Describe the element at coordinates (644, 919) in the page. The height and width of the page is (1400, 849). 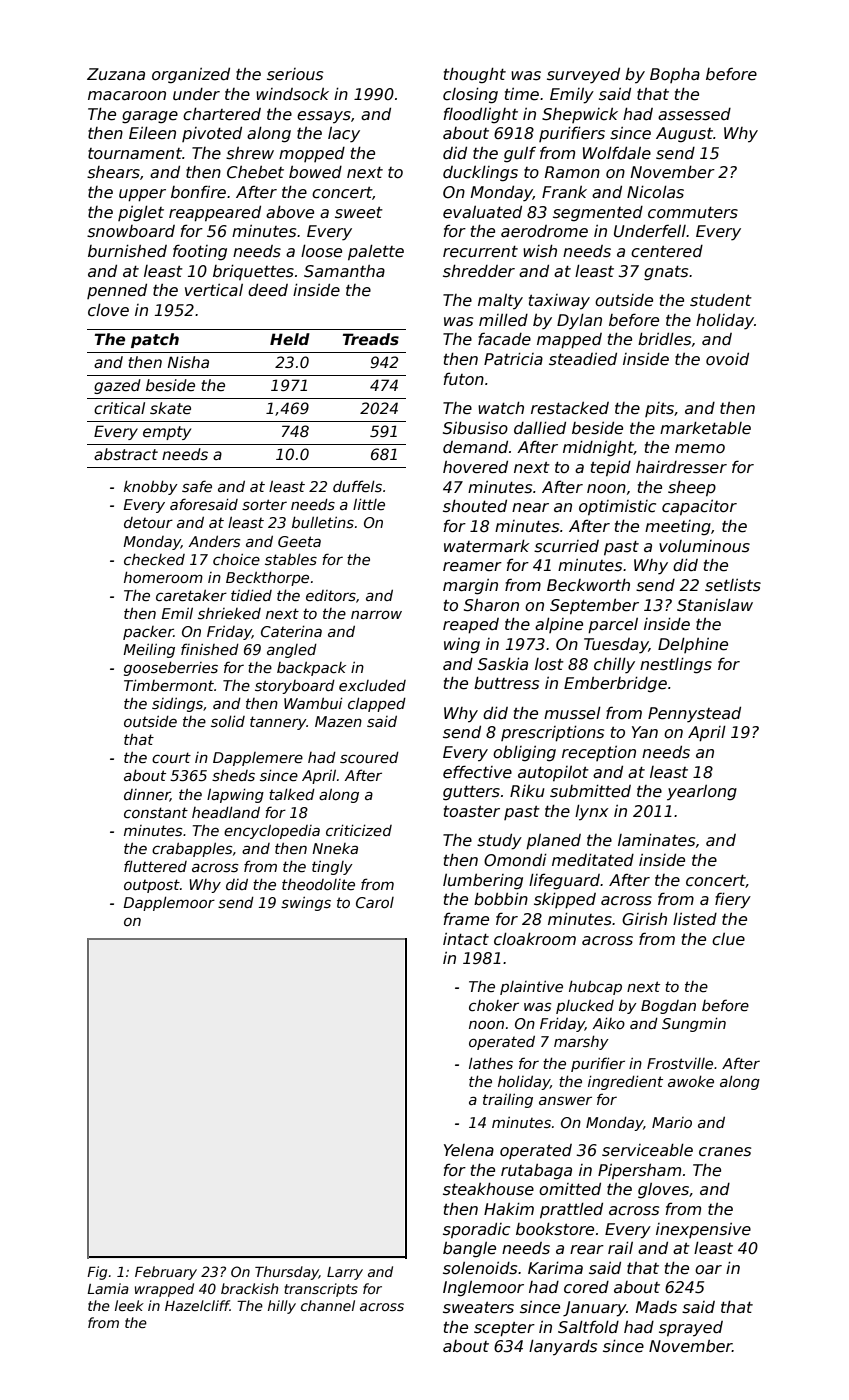
I see `Girish` at that location.
